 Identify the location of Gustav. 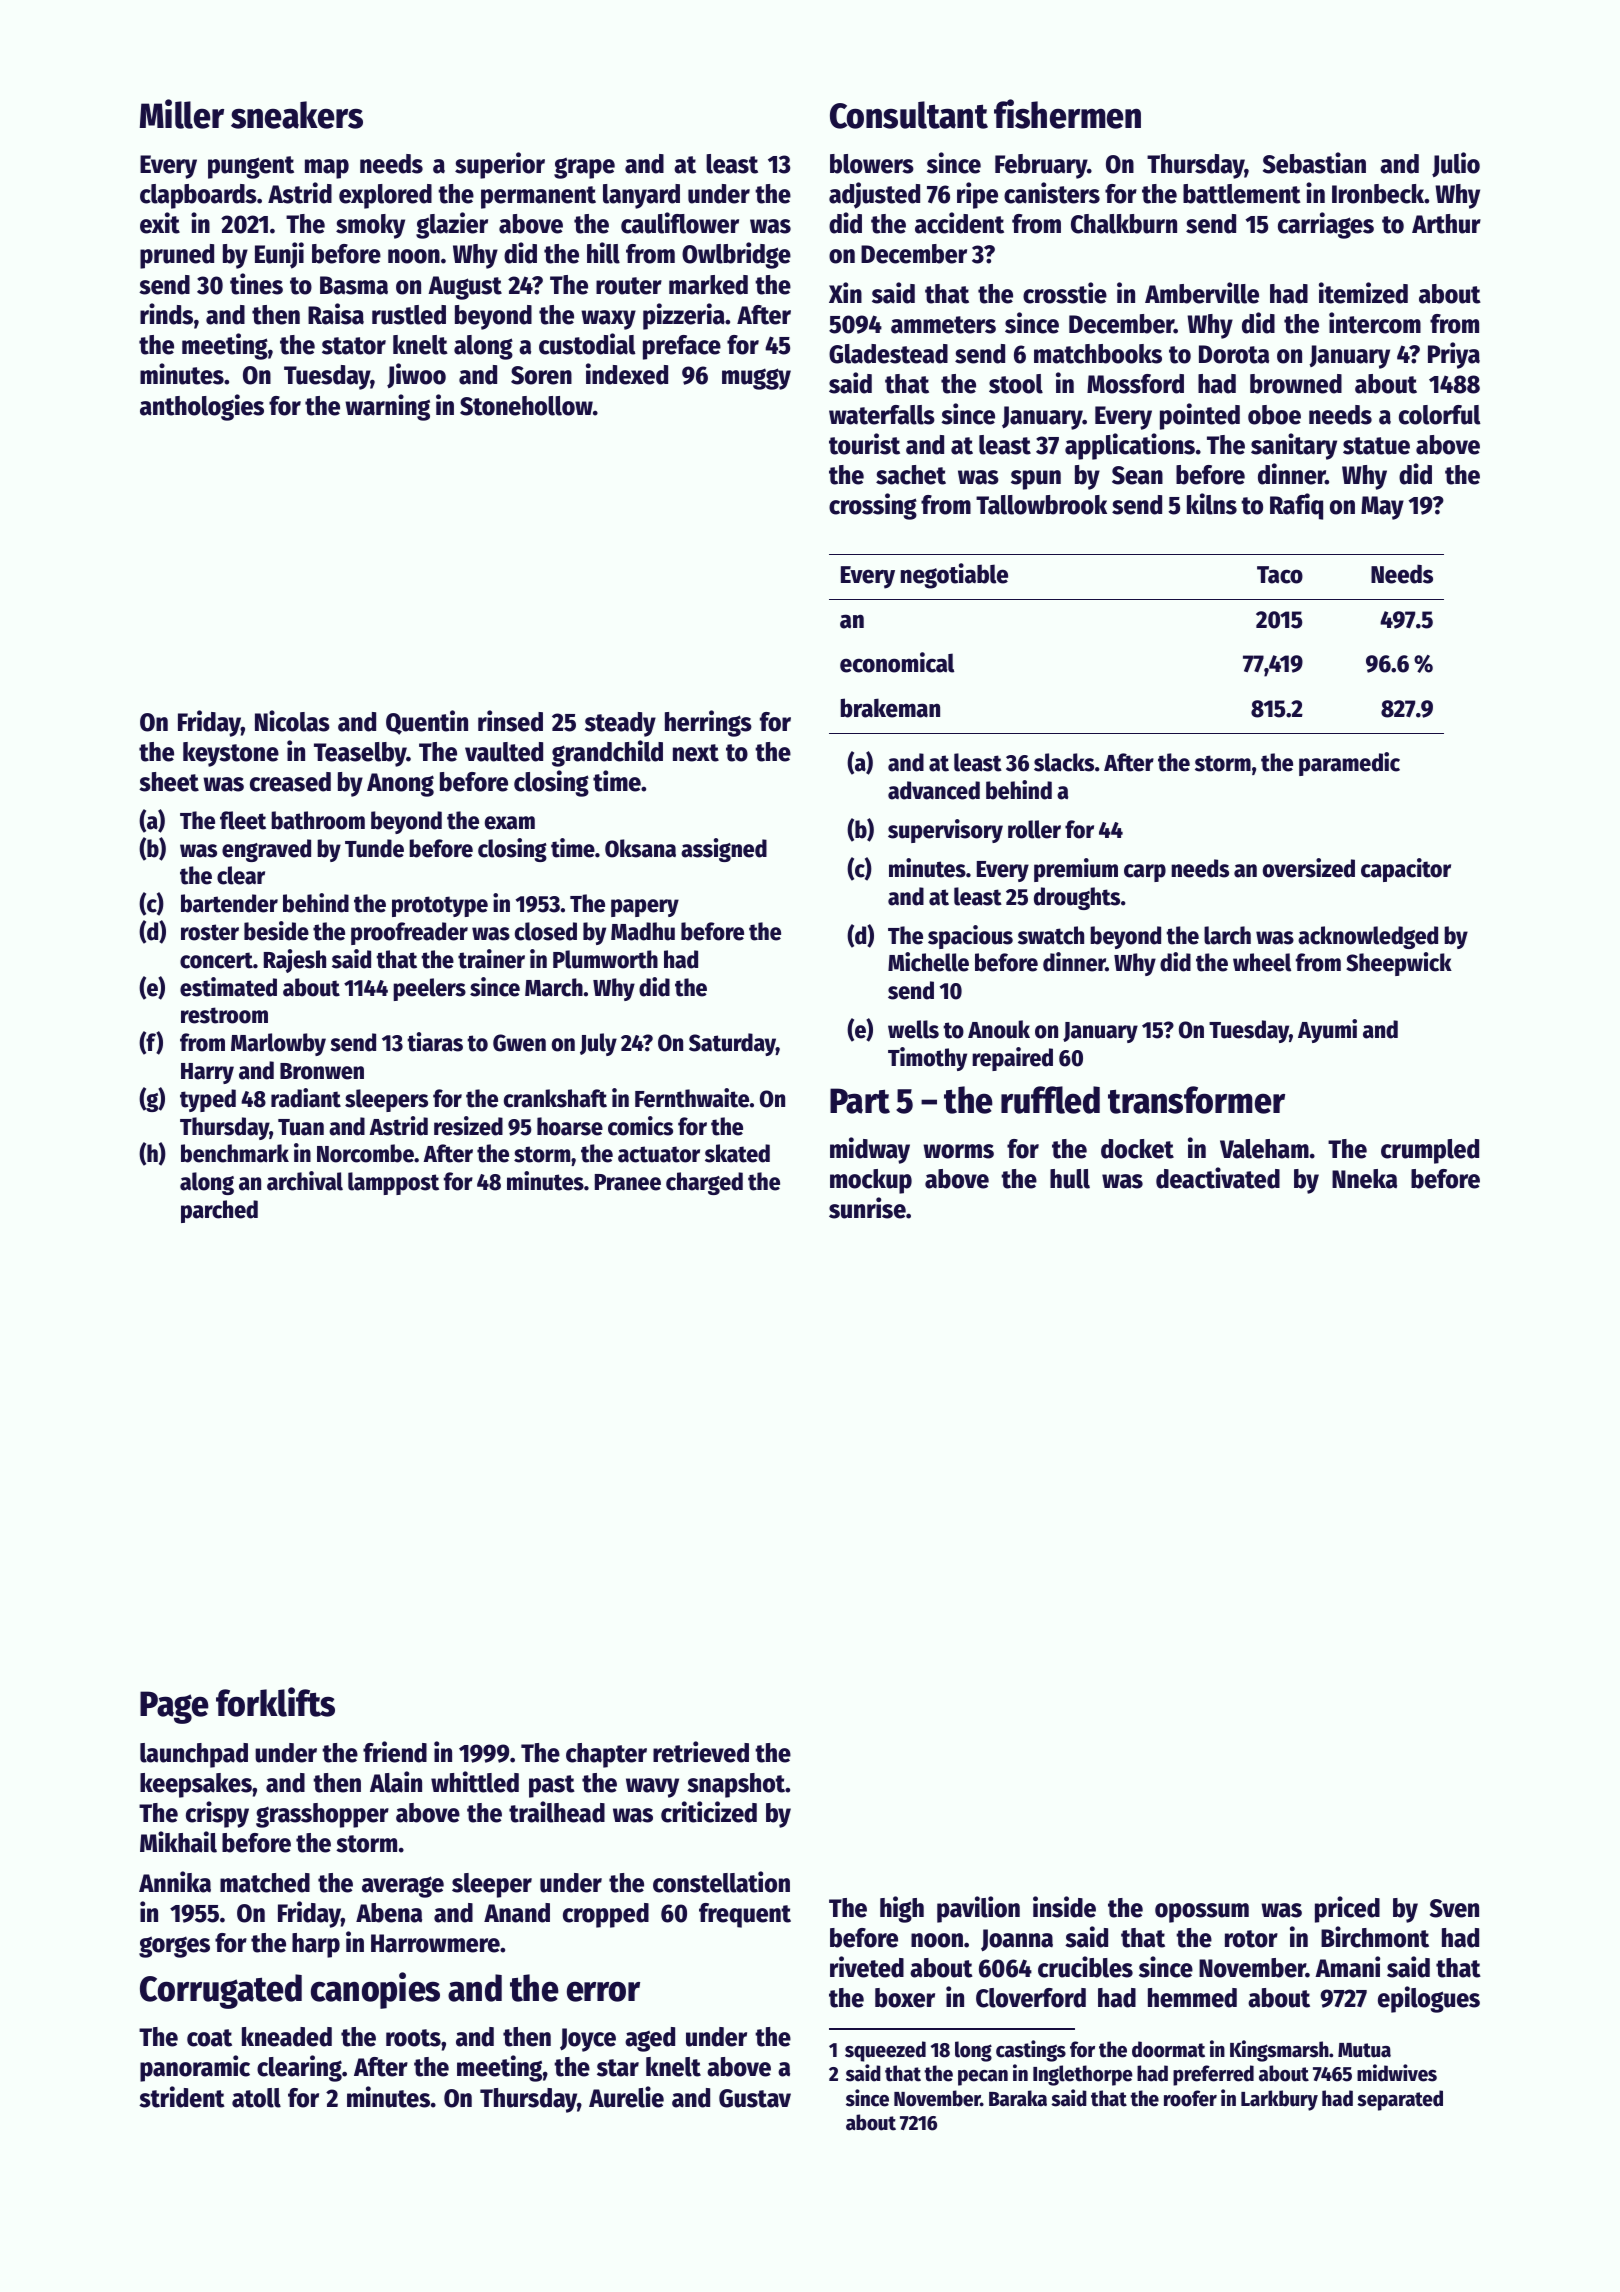
(755, 2098).
